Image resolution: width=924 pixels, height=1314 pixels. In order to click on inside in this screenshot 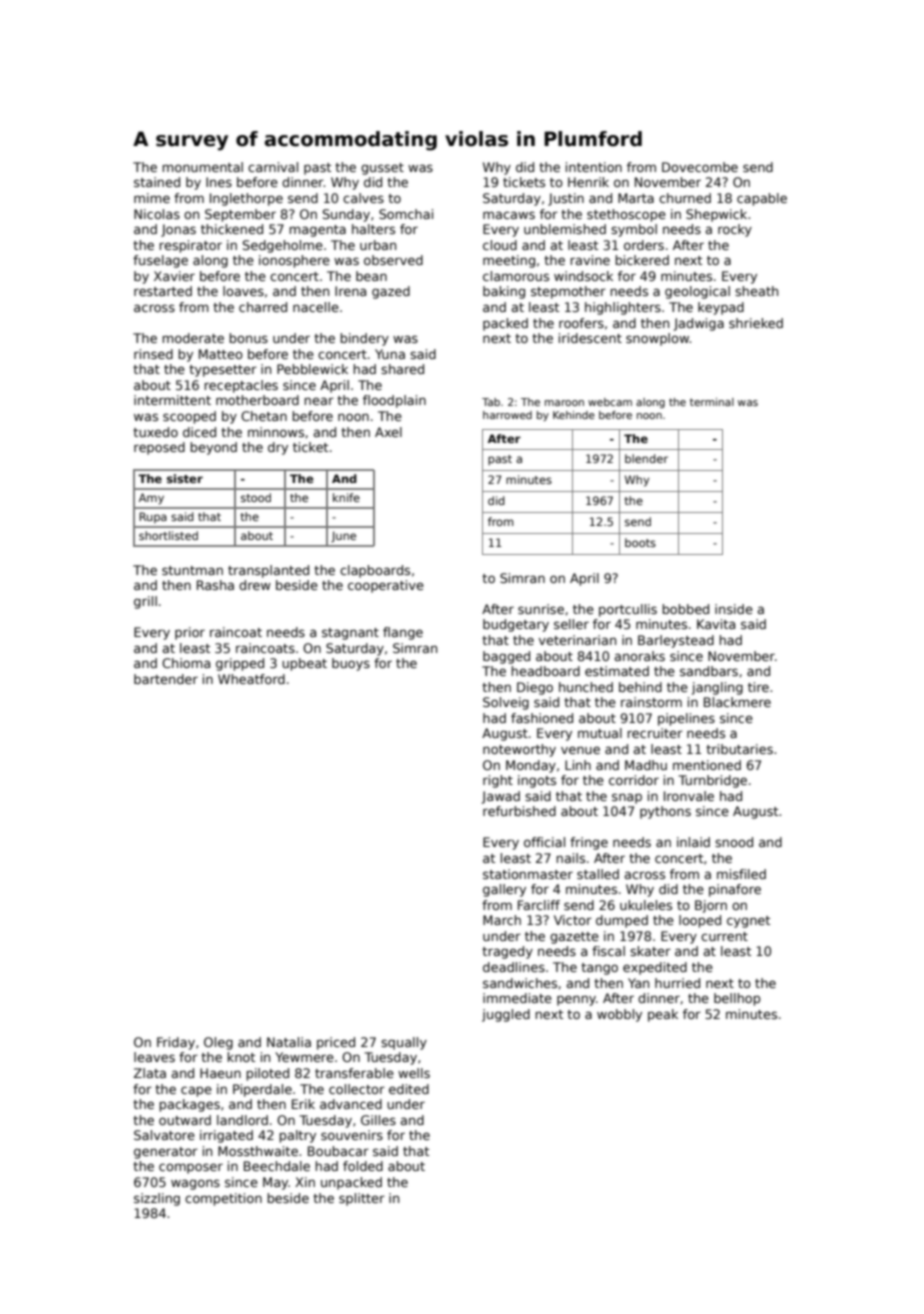, I will do `click(734, 609)`.
